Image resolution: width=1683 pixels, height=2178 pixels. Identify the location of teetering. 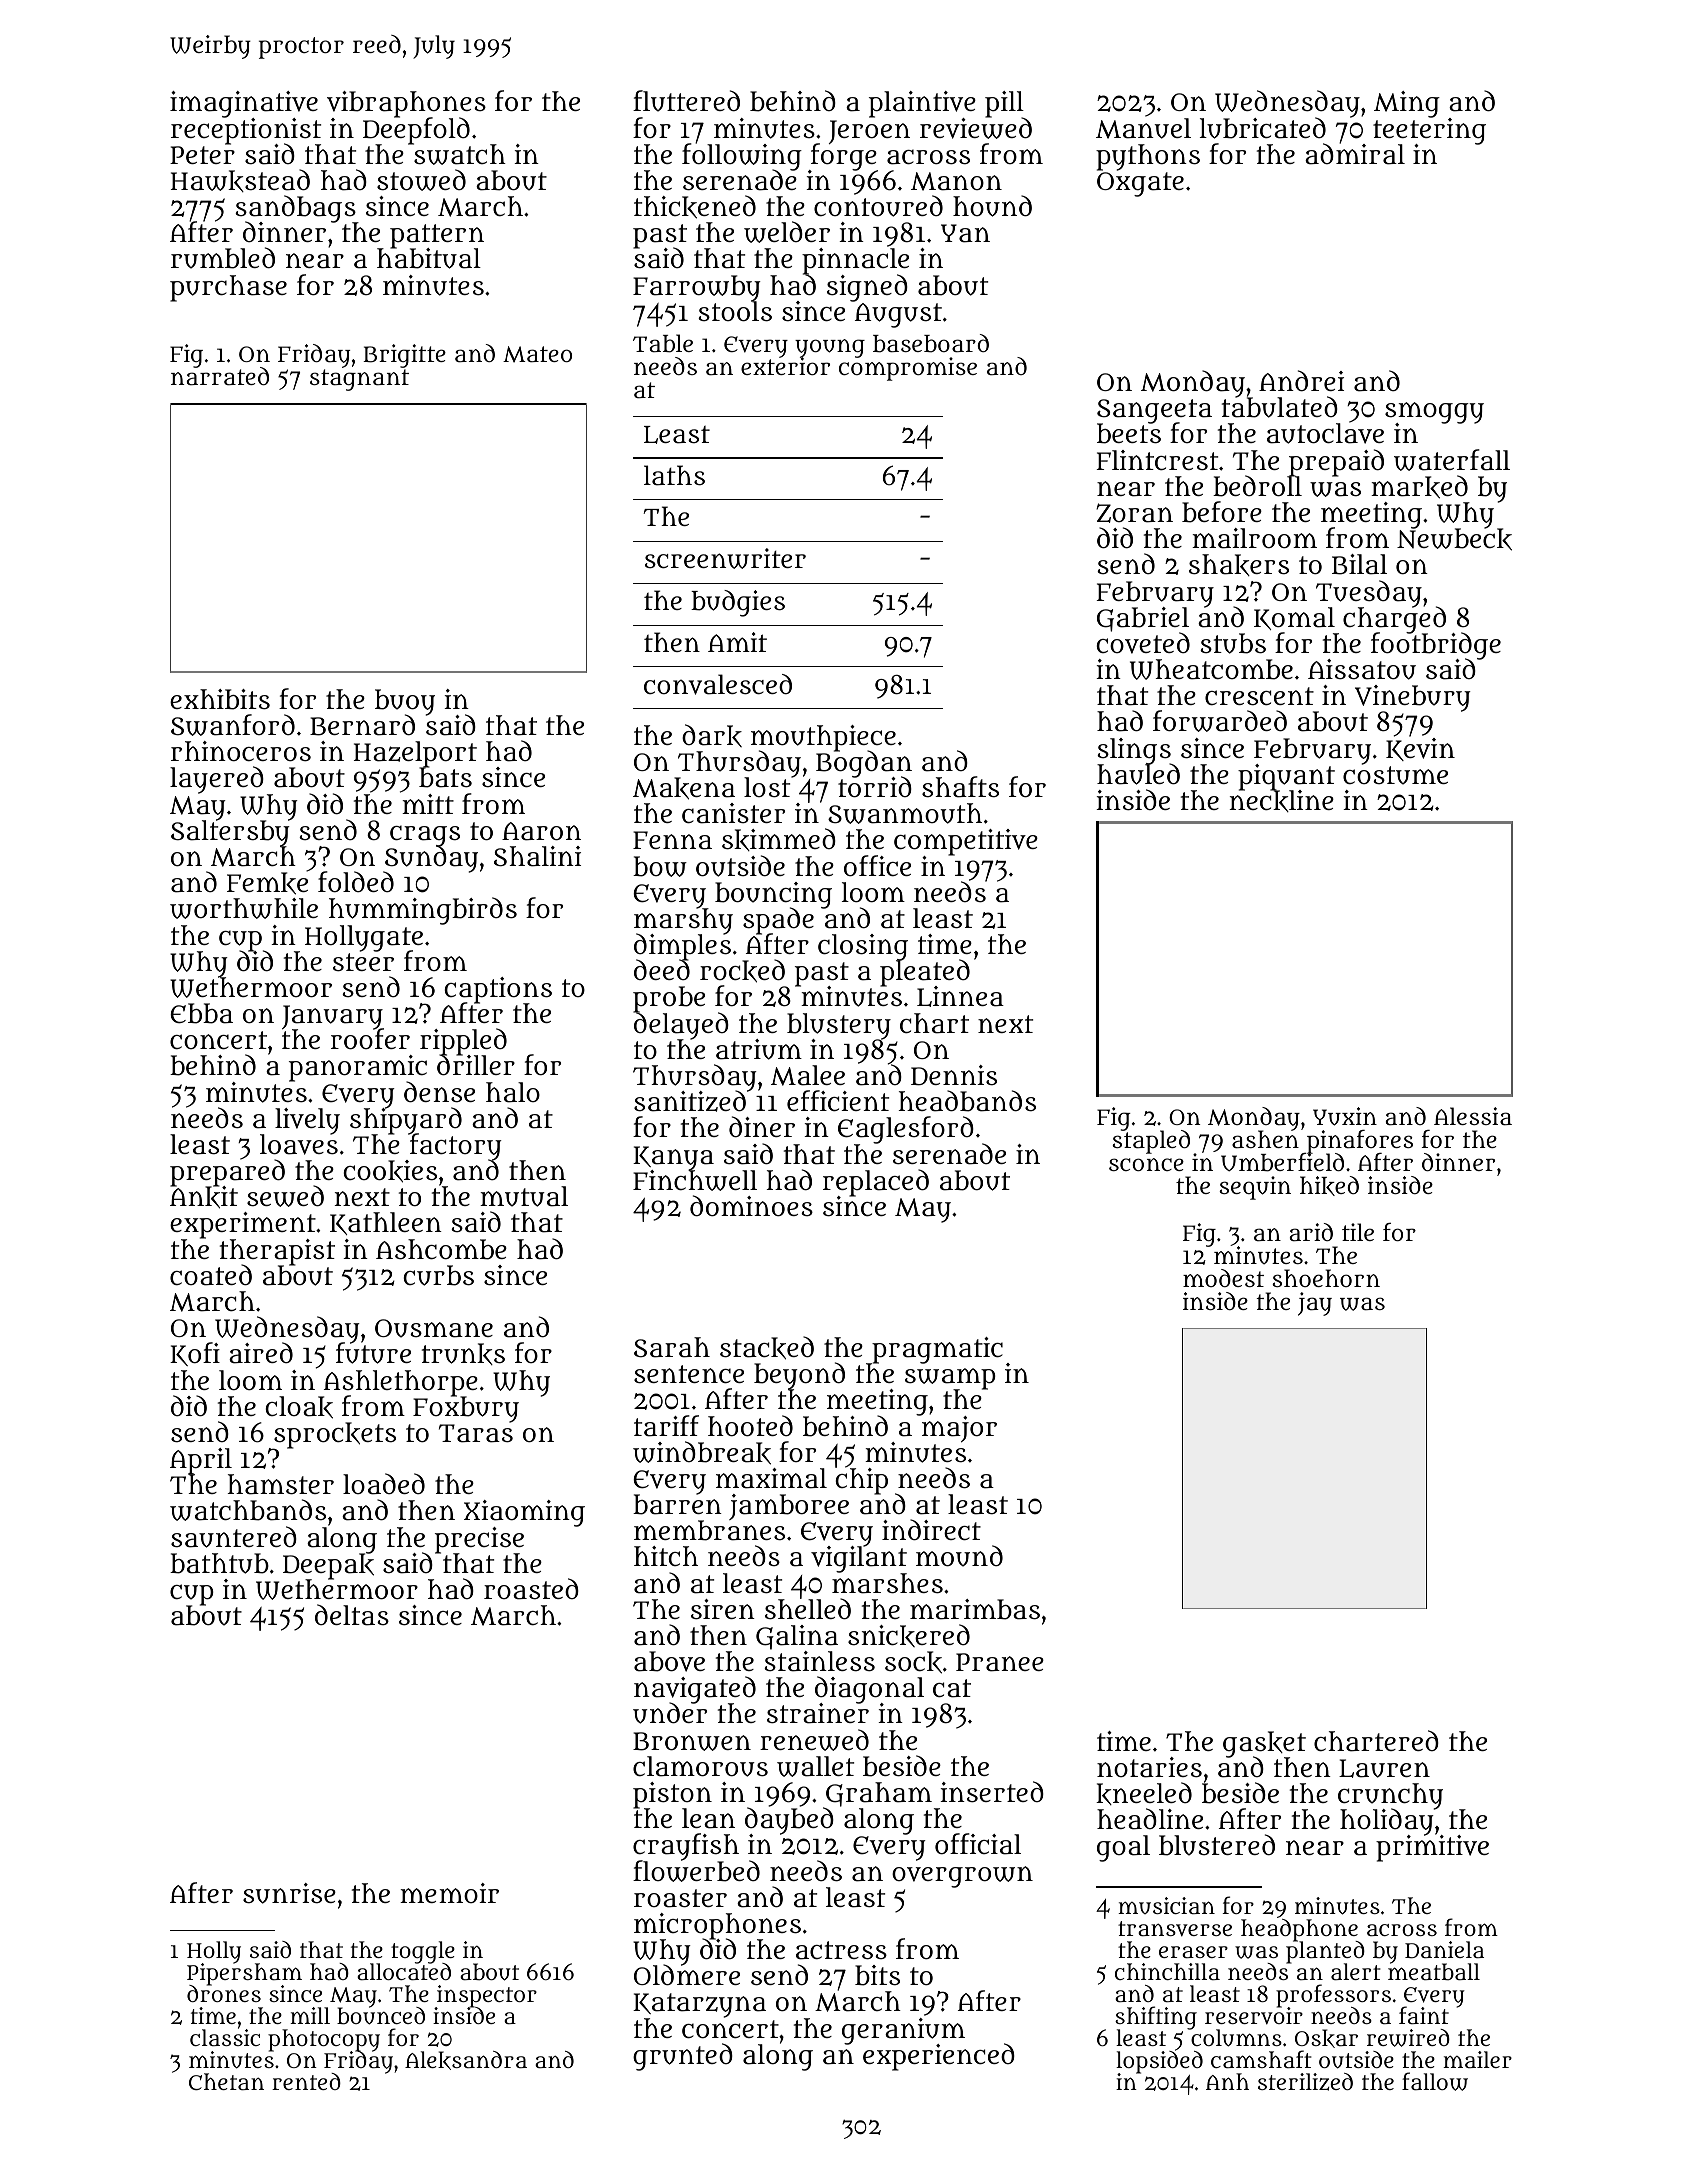
(1429, 131).
